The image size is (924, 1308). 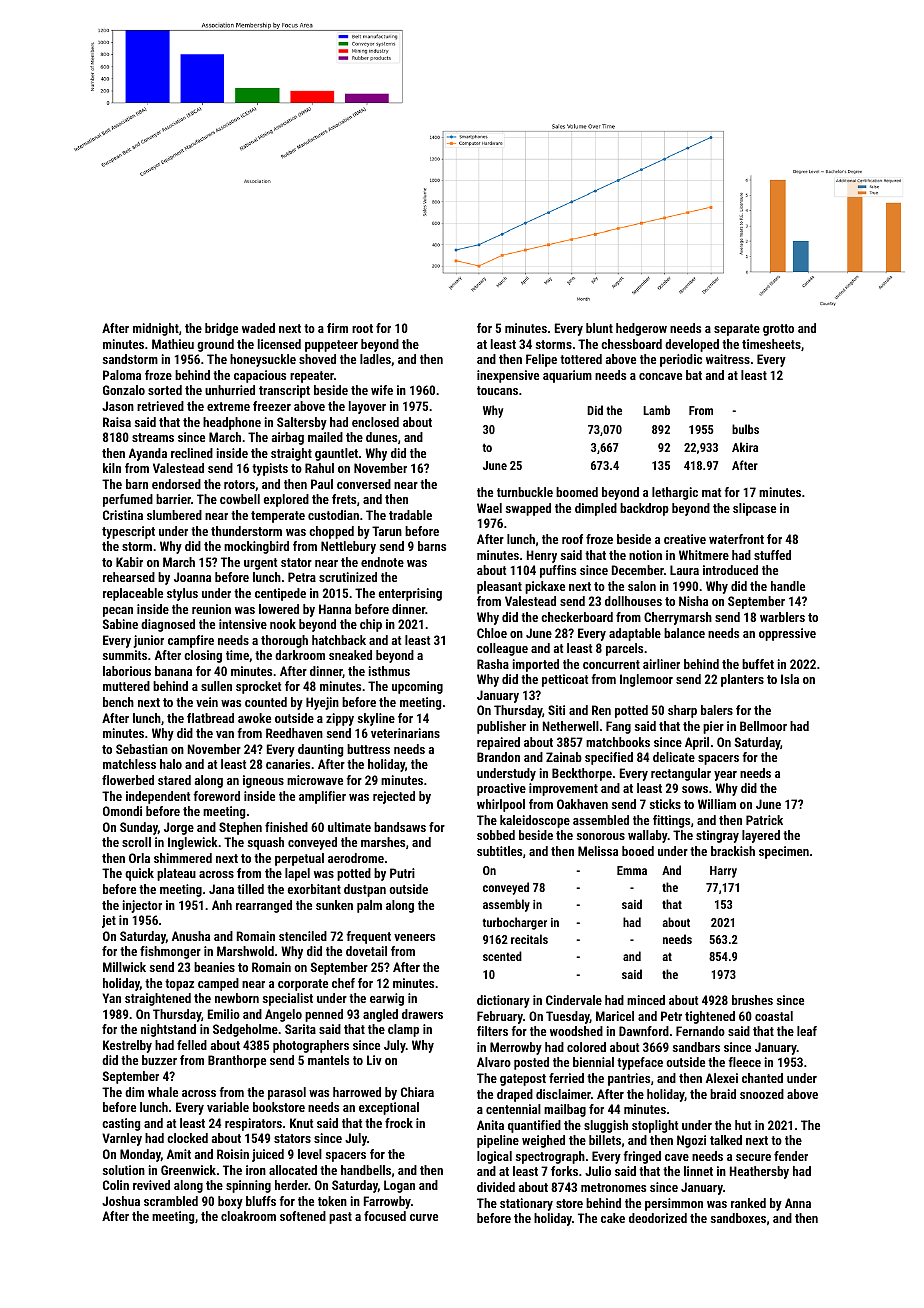 I want to click on Fernando, so click(x=700, y=1031).
